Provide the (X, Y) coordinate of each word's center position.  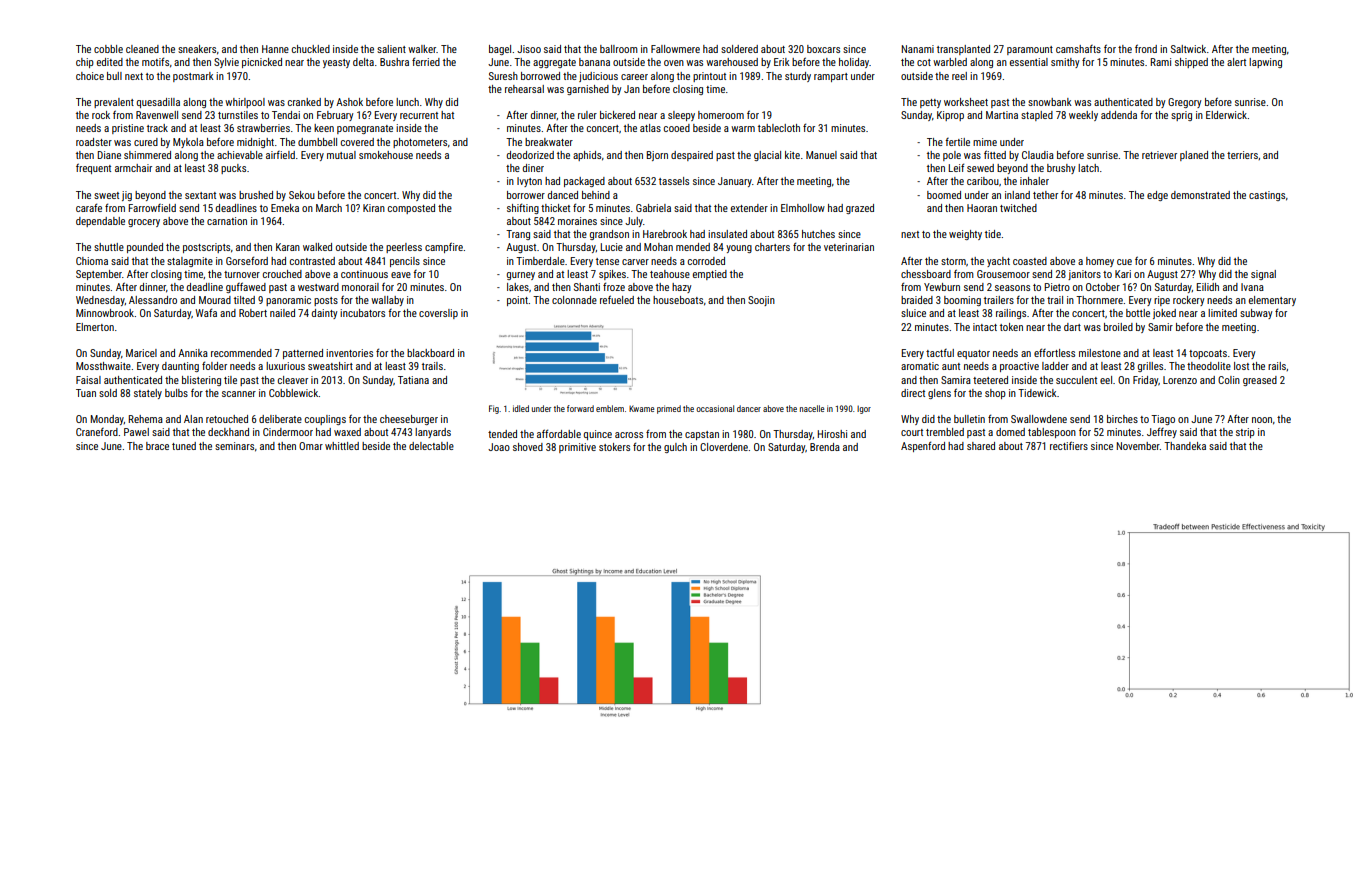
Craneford (97, 432)
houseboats (678, 300)
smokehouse (386, 155)
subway (1256, 314)
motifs (155, 61)
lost (1241, 366)
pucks (233, 169)
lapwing (1265, 63)
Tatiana (413, 380)
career (634, 77)
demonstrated (1200, 195)
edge (1157, 196)
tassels (674, 181)
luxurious (285, 366)
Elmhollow (803, 208)
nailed (282, 313)
